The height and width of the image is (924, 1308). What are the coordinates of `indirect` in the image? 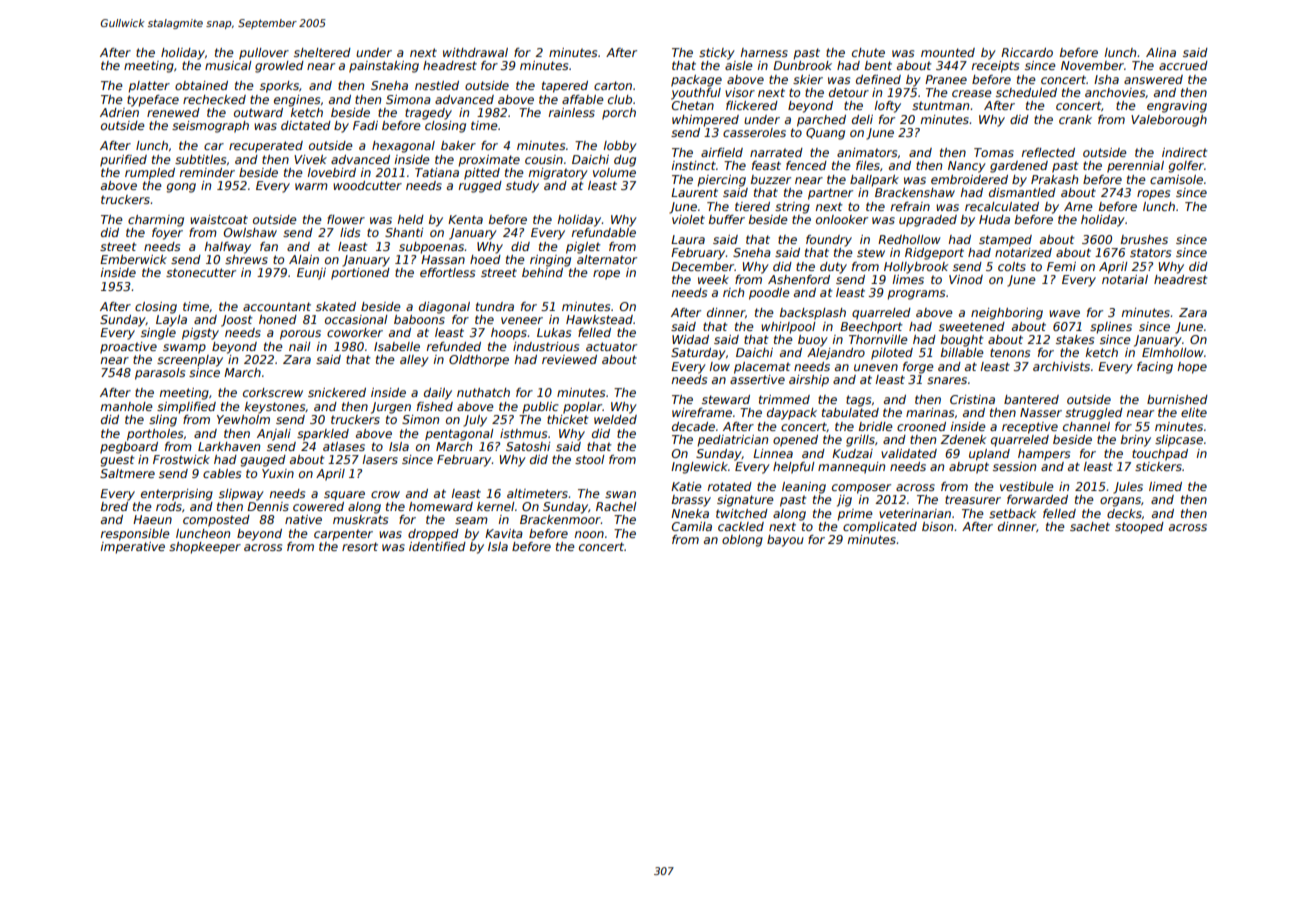 It's located at (1184, 152).
